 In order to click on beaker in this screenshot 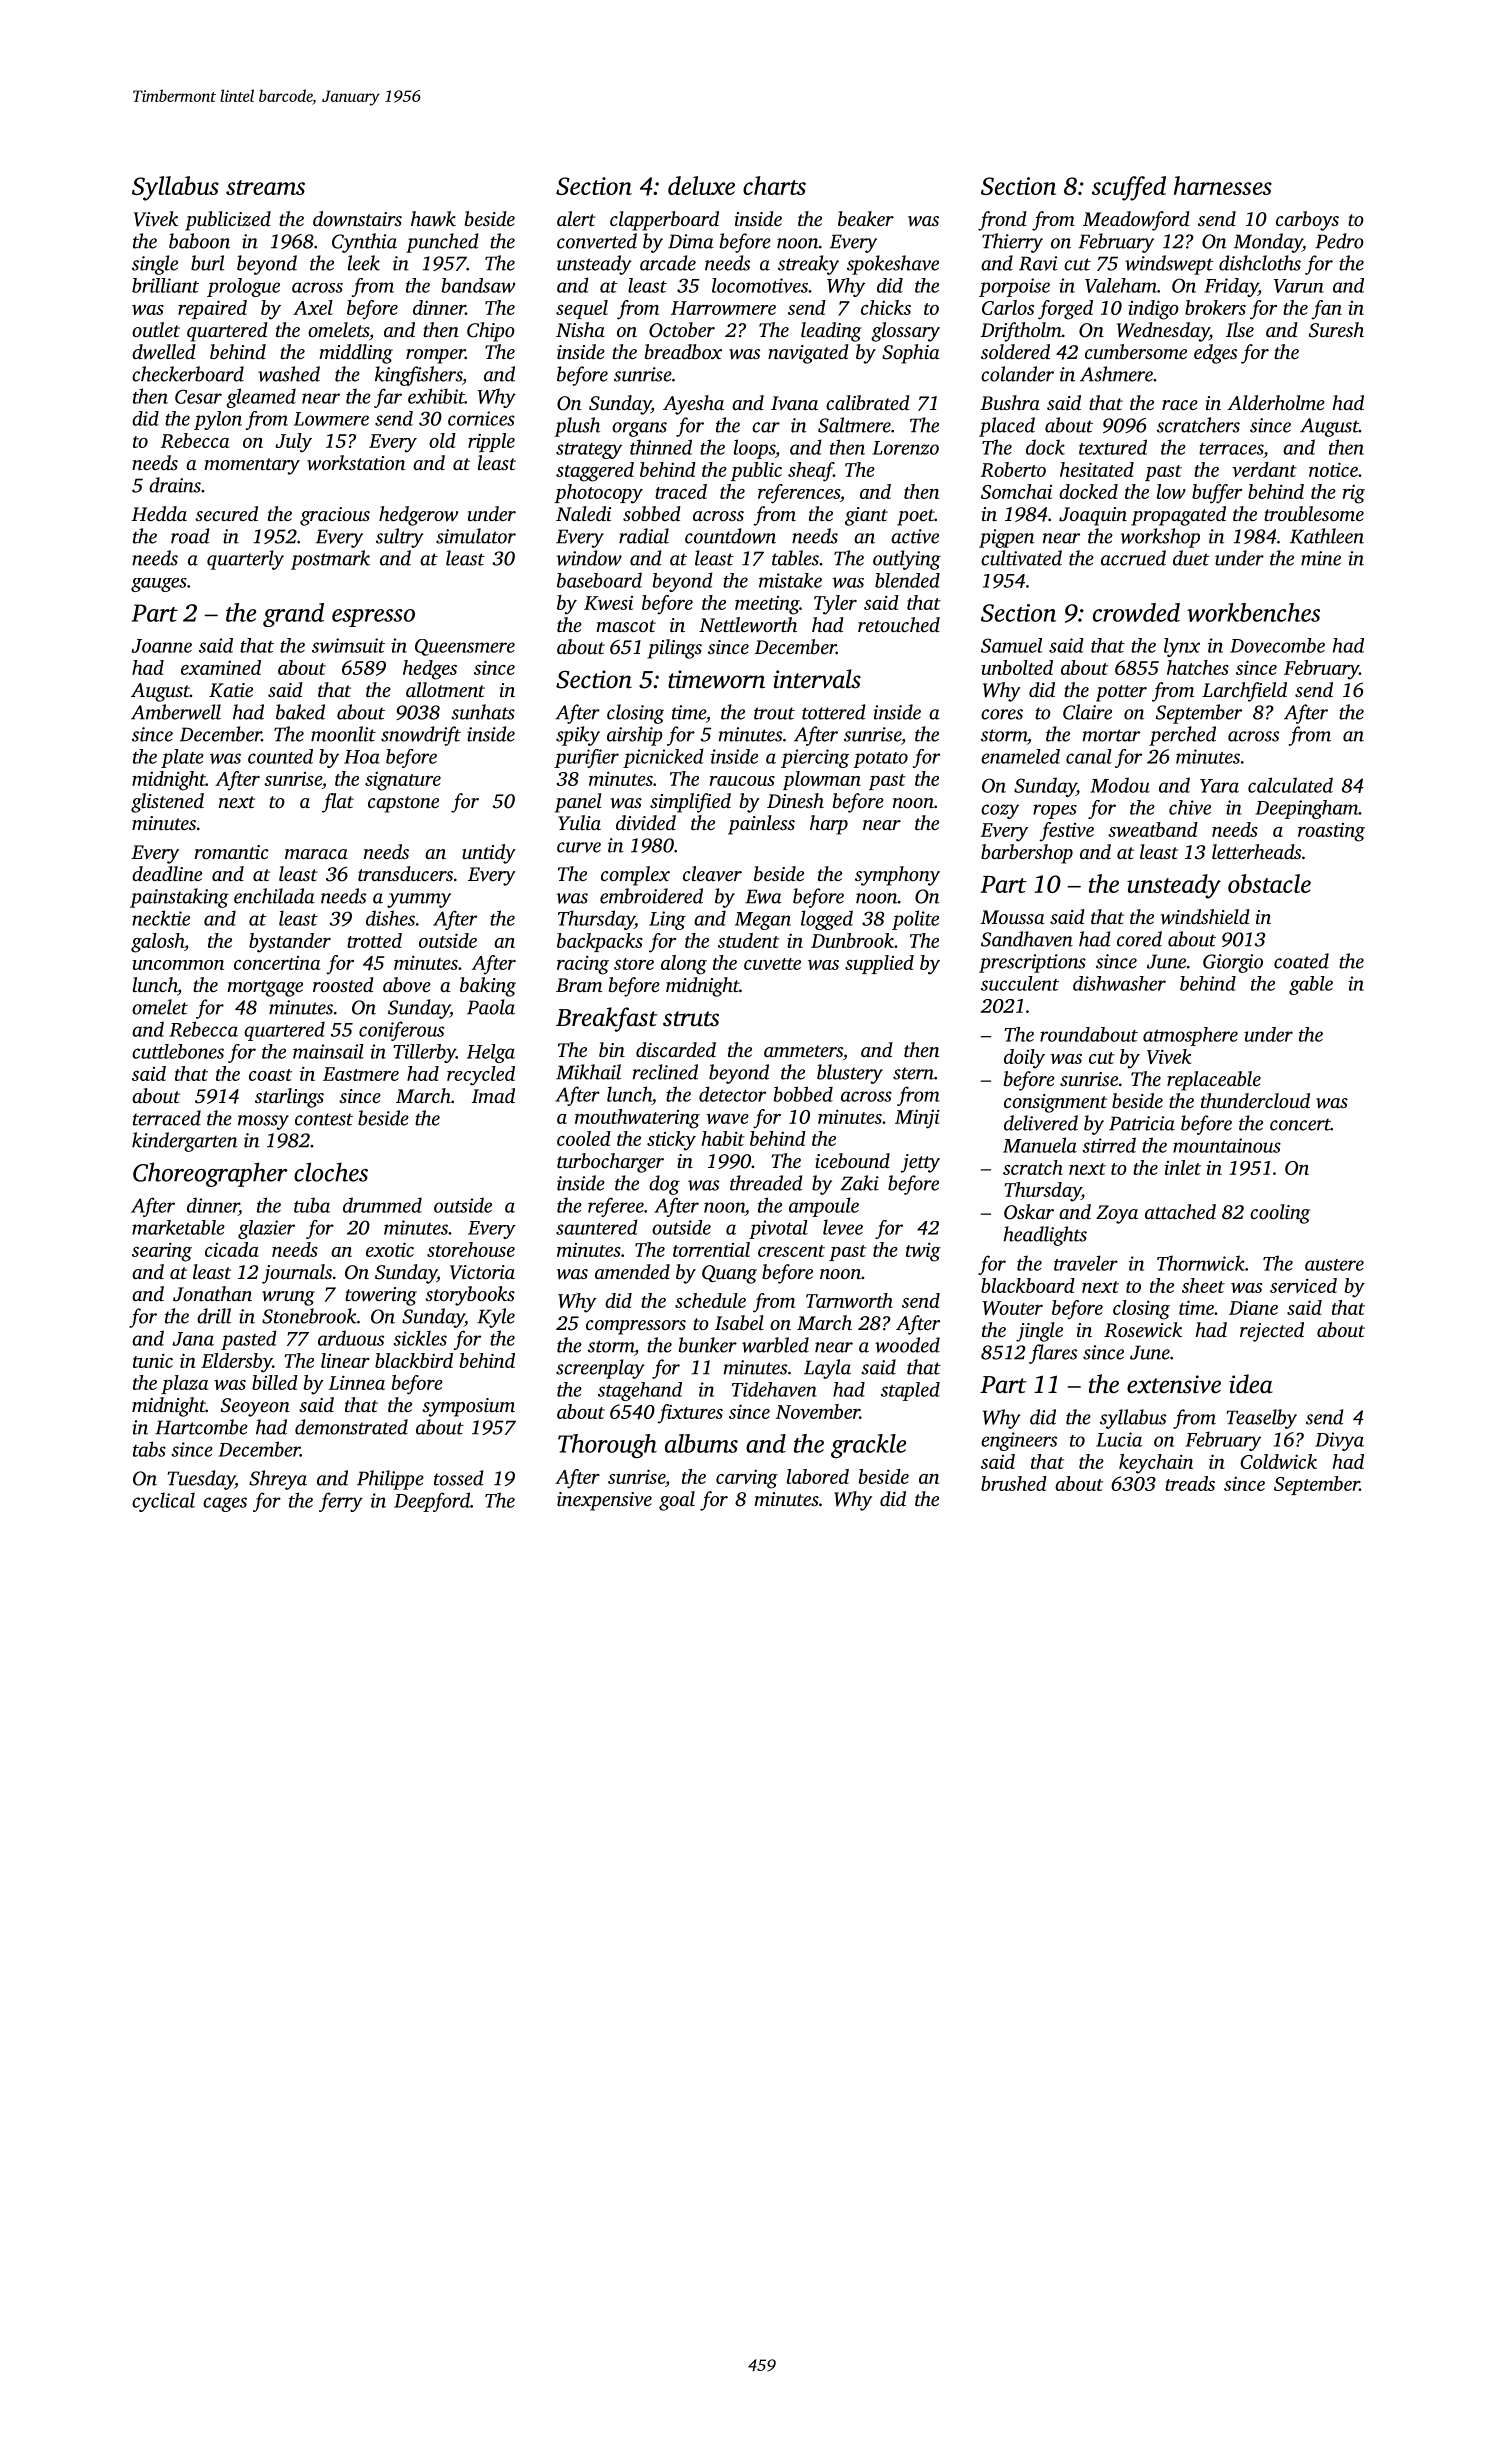, I will do `click(866, 218)`.
